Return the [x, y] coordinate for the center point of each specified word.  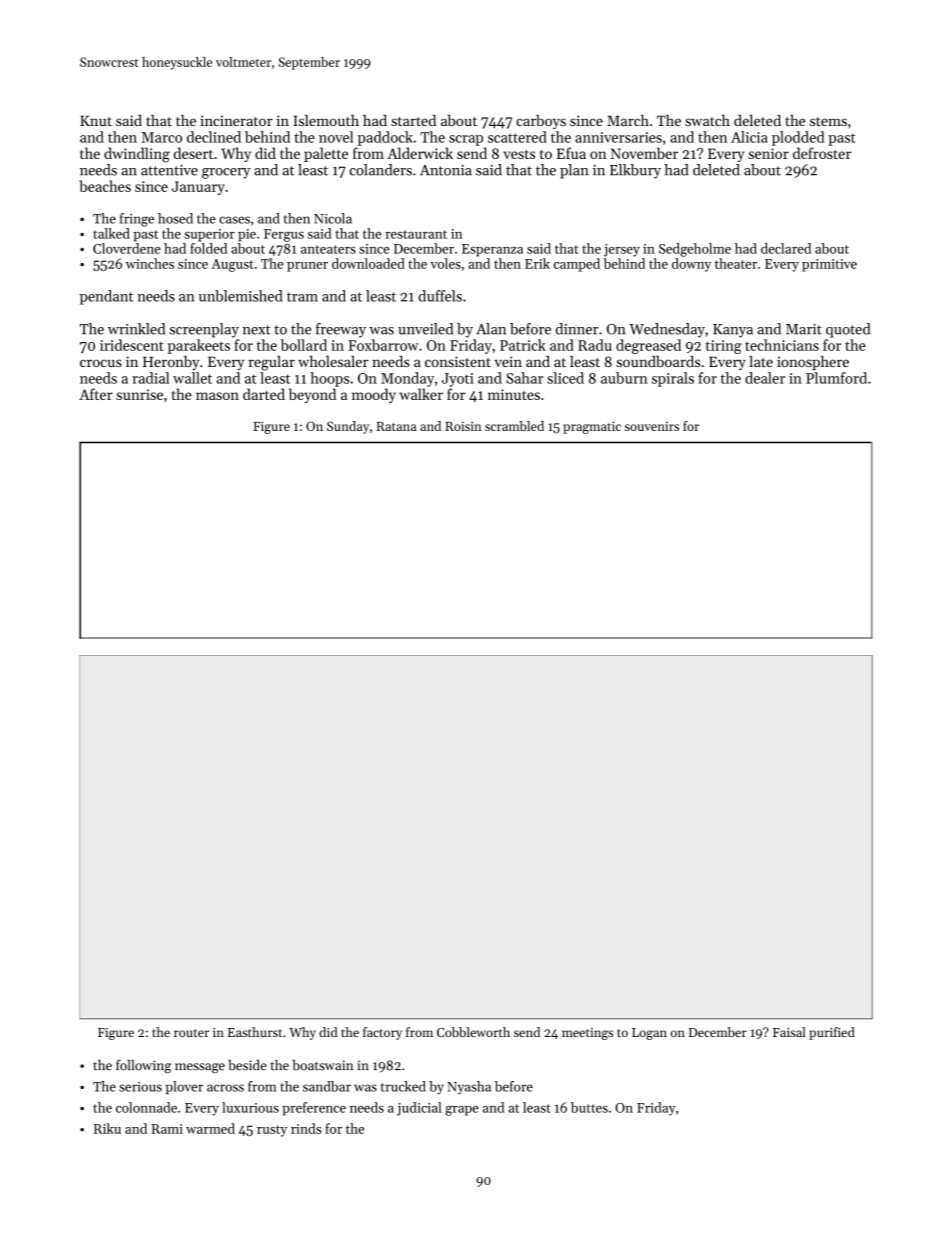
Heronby [171, 363]
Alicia [749, 137]
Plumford [836, 378]
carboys [541, 122]
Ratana [396, 426]
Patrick [523, 345]
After [96, 394]
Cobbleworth [473, 1032]
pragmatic [592, 427]
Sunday [348, 427]
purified [832, 1033]
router [191, 1033]
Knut [96, 120]
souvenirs [652, 426]
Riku [107, 1128]
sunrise [139, 394]
